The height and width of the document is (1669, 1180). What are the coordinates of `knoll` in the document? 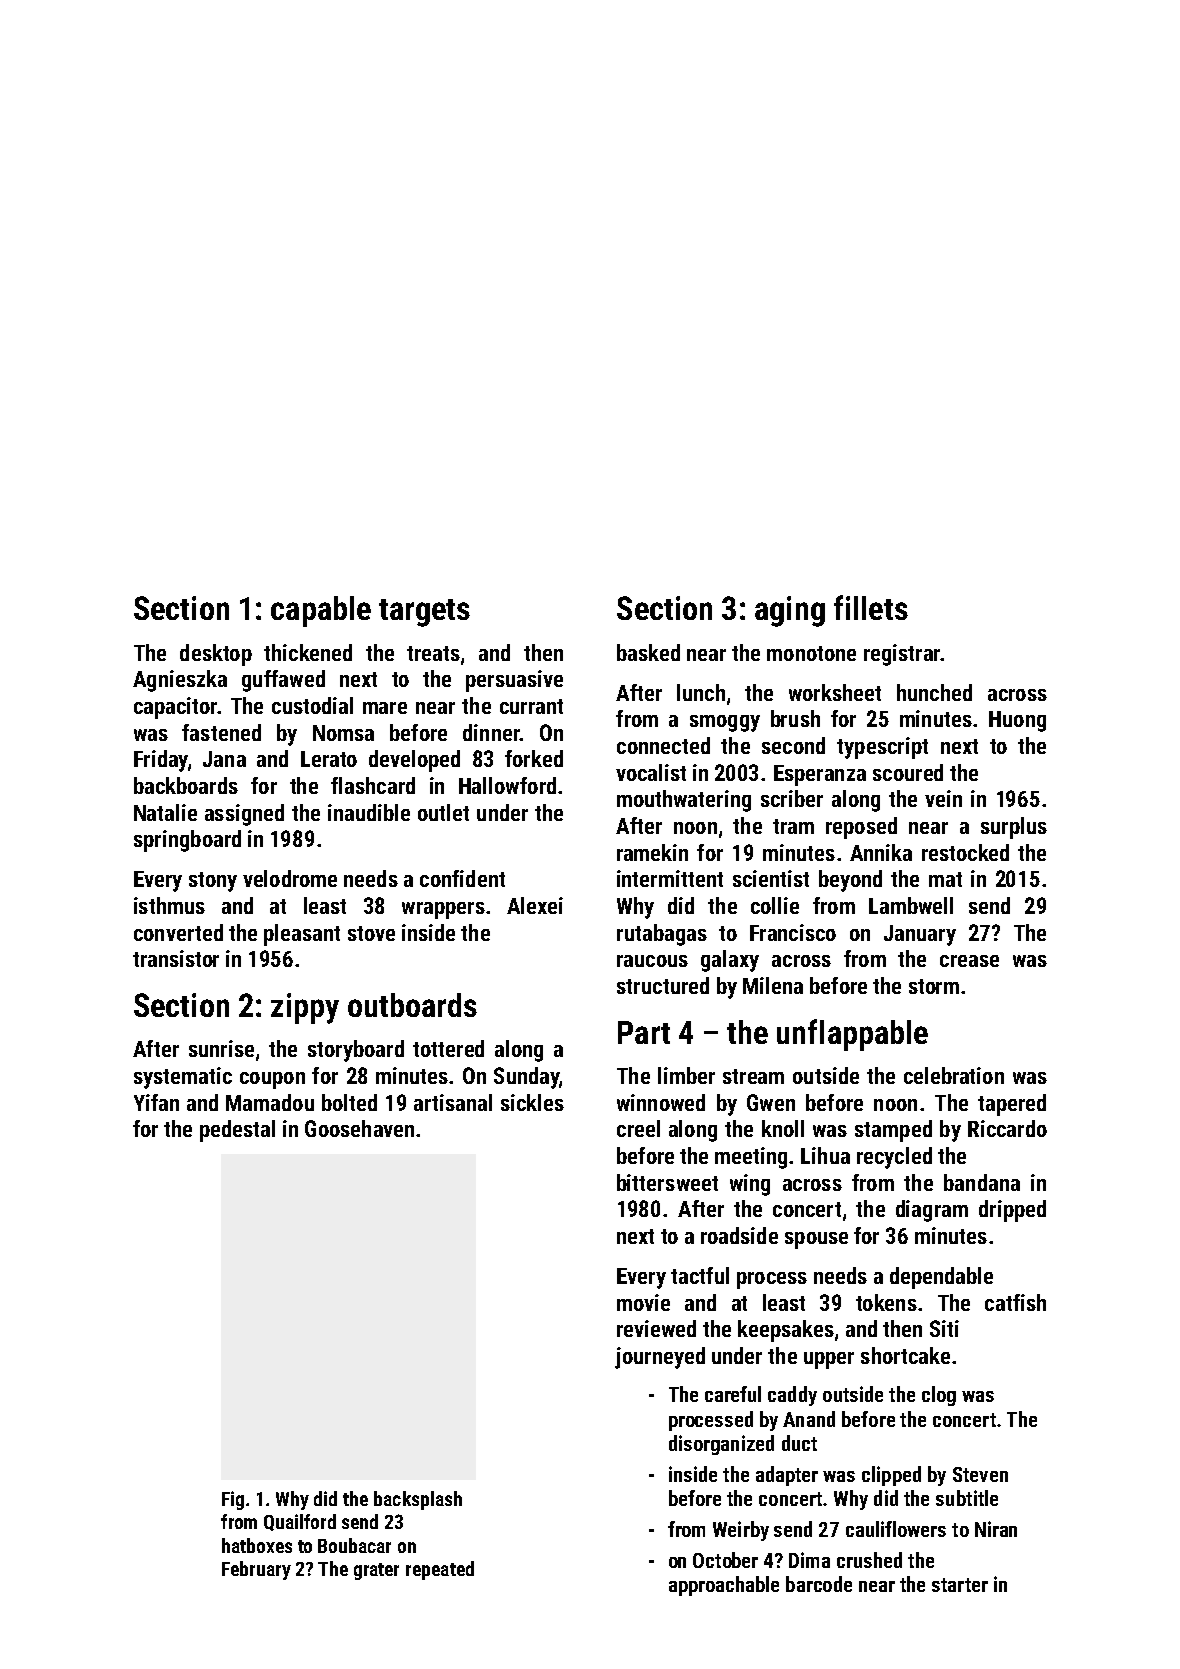 It's located at (783, 1128).
